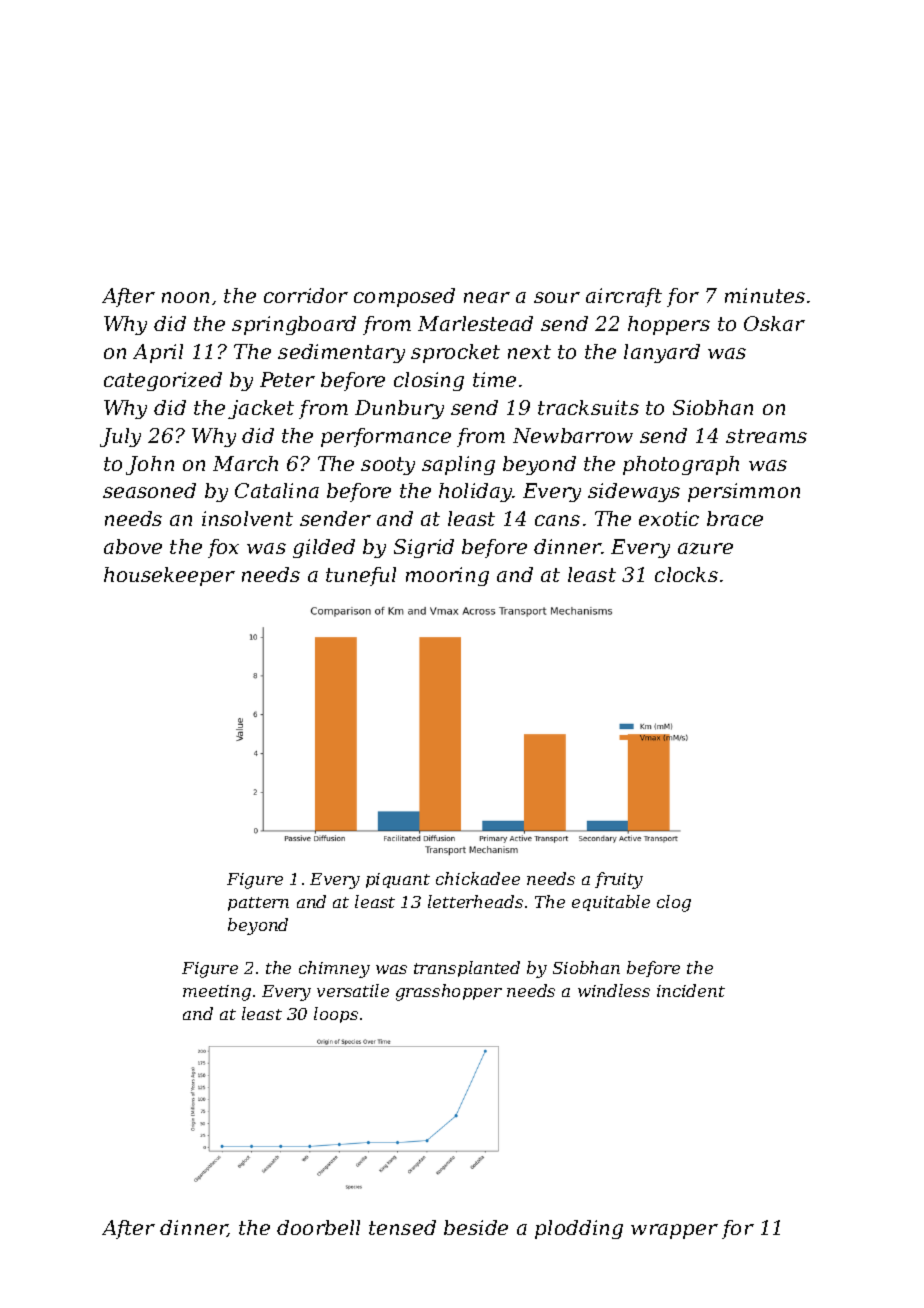  Describe the element at coordinates (478, 878) in the screenshot. I see `chickadee` at that location.
